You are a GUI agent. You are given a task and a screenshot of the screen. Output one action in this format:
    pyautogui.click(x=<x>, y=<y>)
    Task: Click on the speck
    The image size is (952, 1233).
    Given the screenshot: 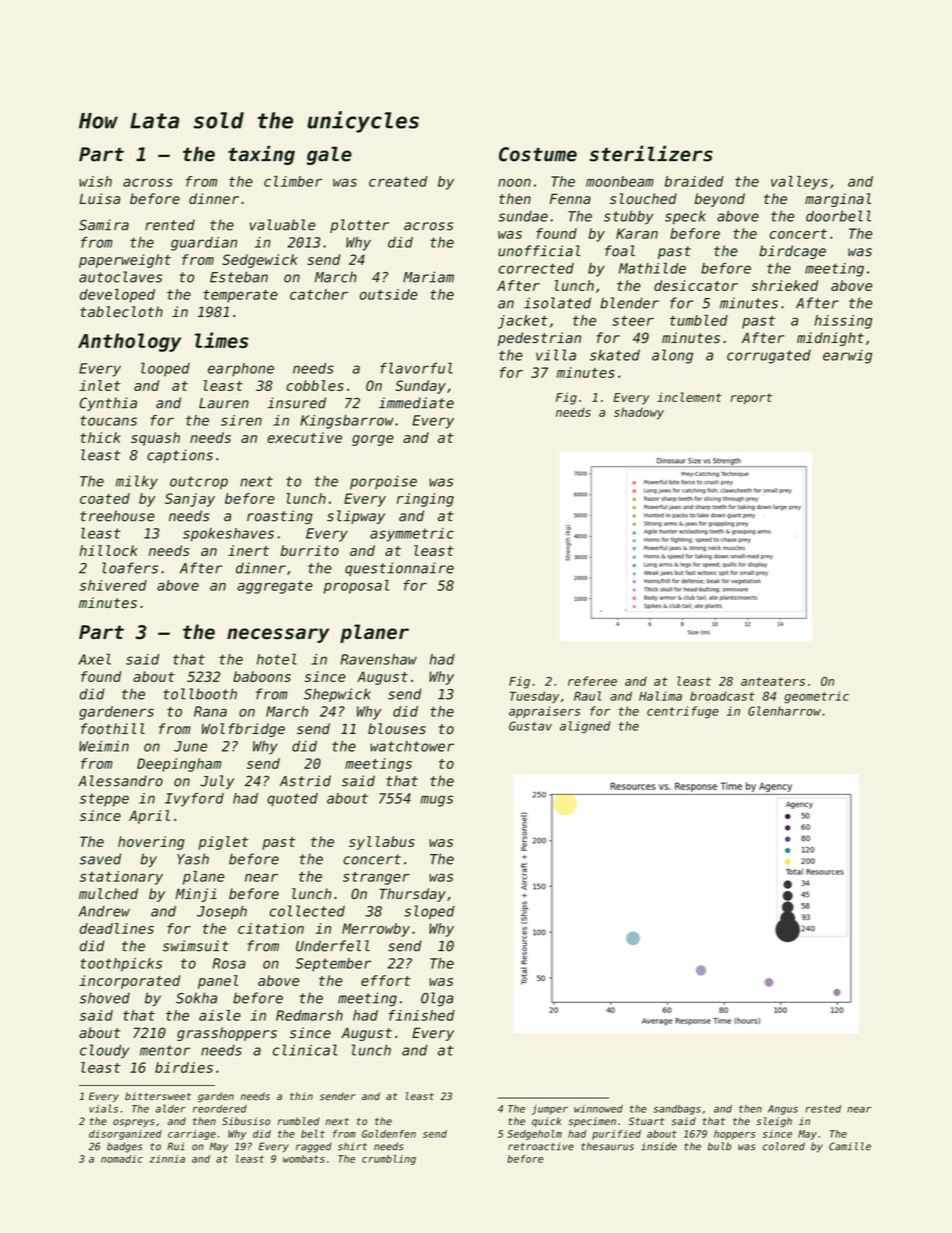 What is the action you would take?
    pyautogui.click(x=685, y=217)
